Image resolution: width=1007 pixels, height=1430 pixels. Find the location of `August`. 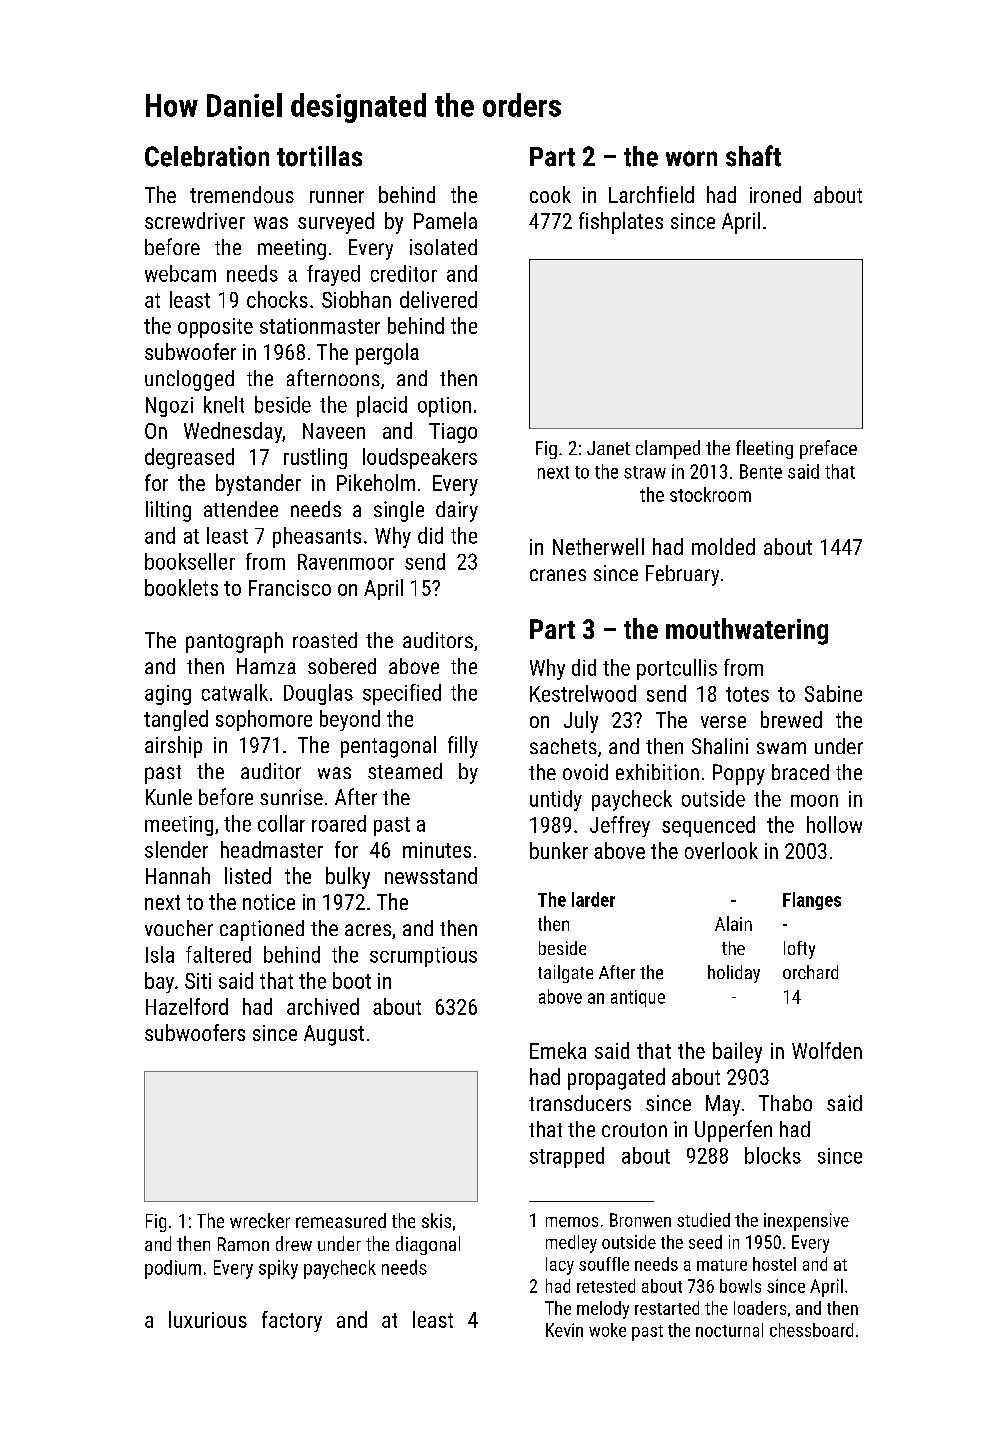

August is located at coordinates (334, 1035).
